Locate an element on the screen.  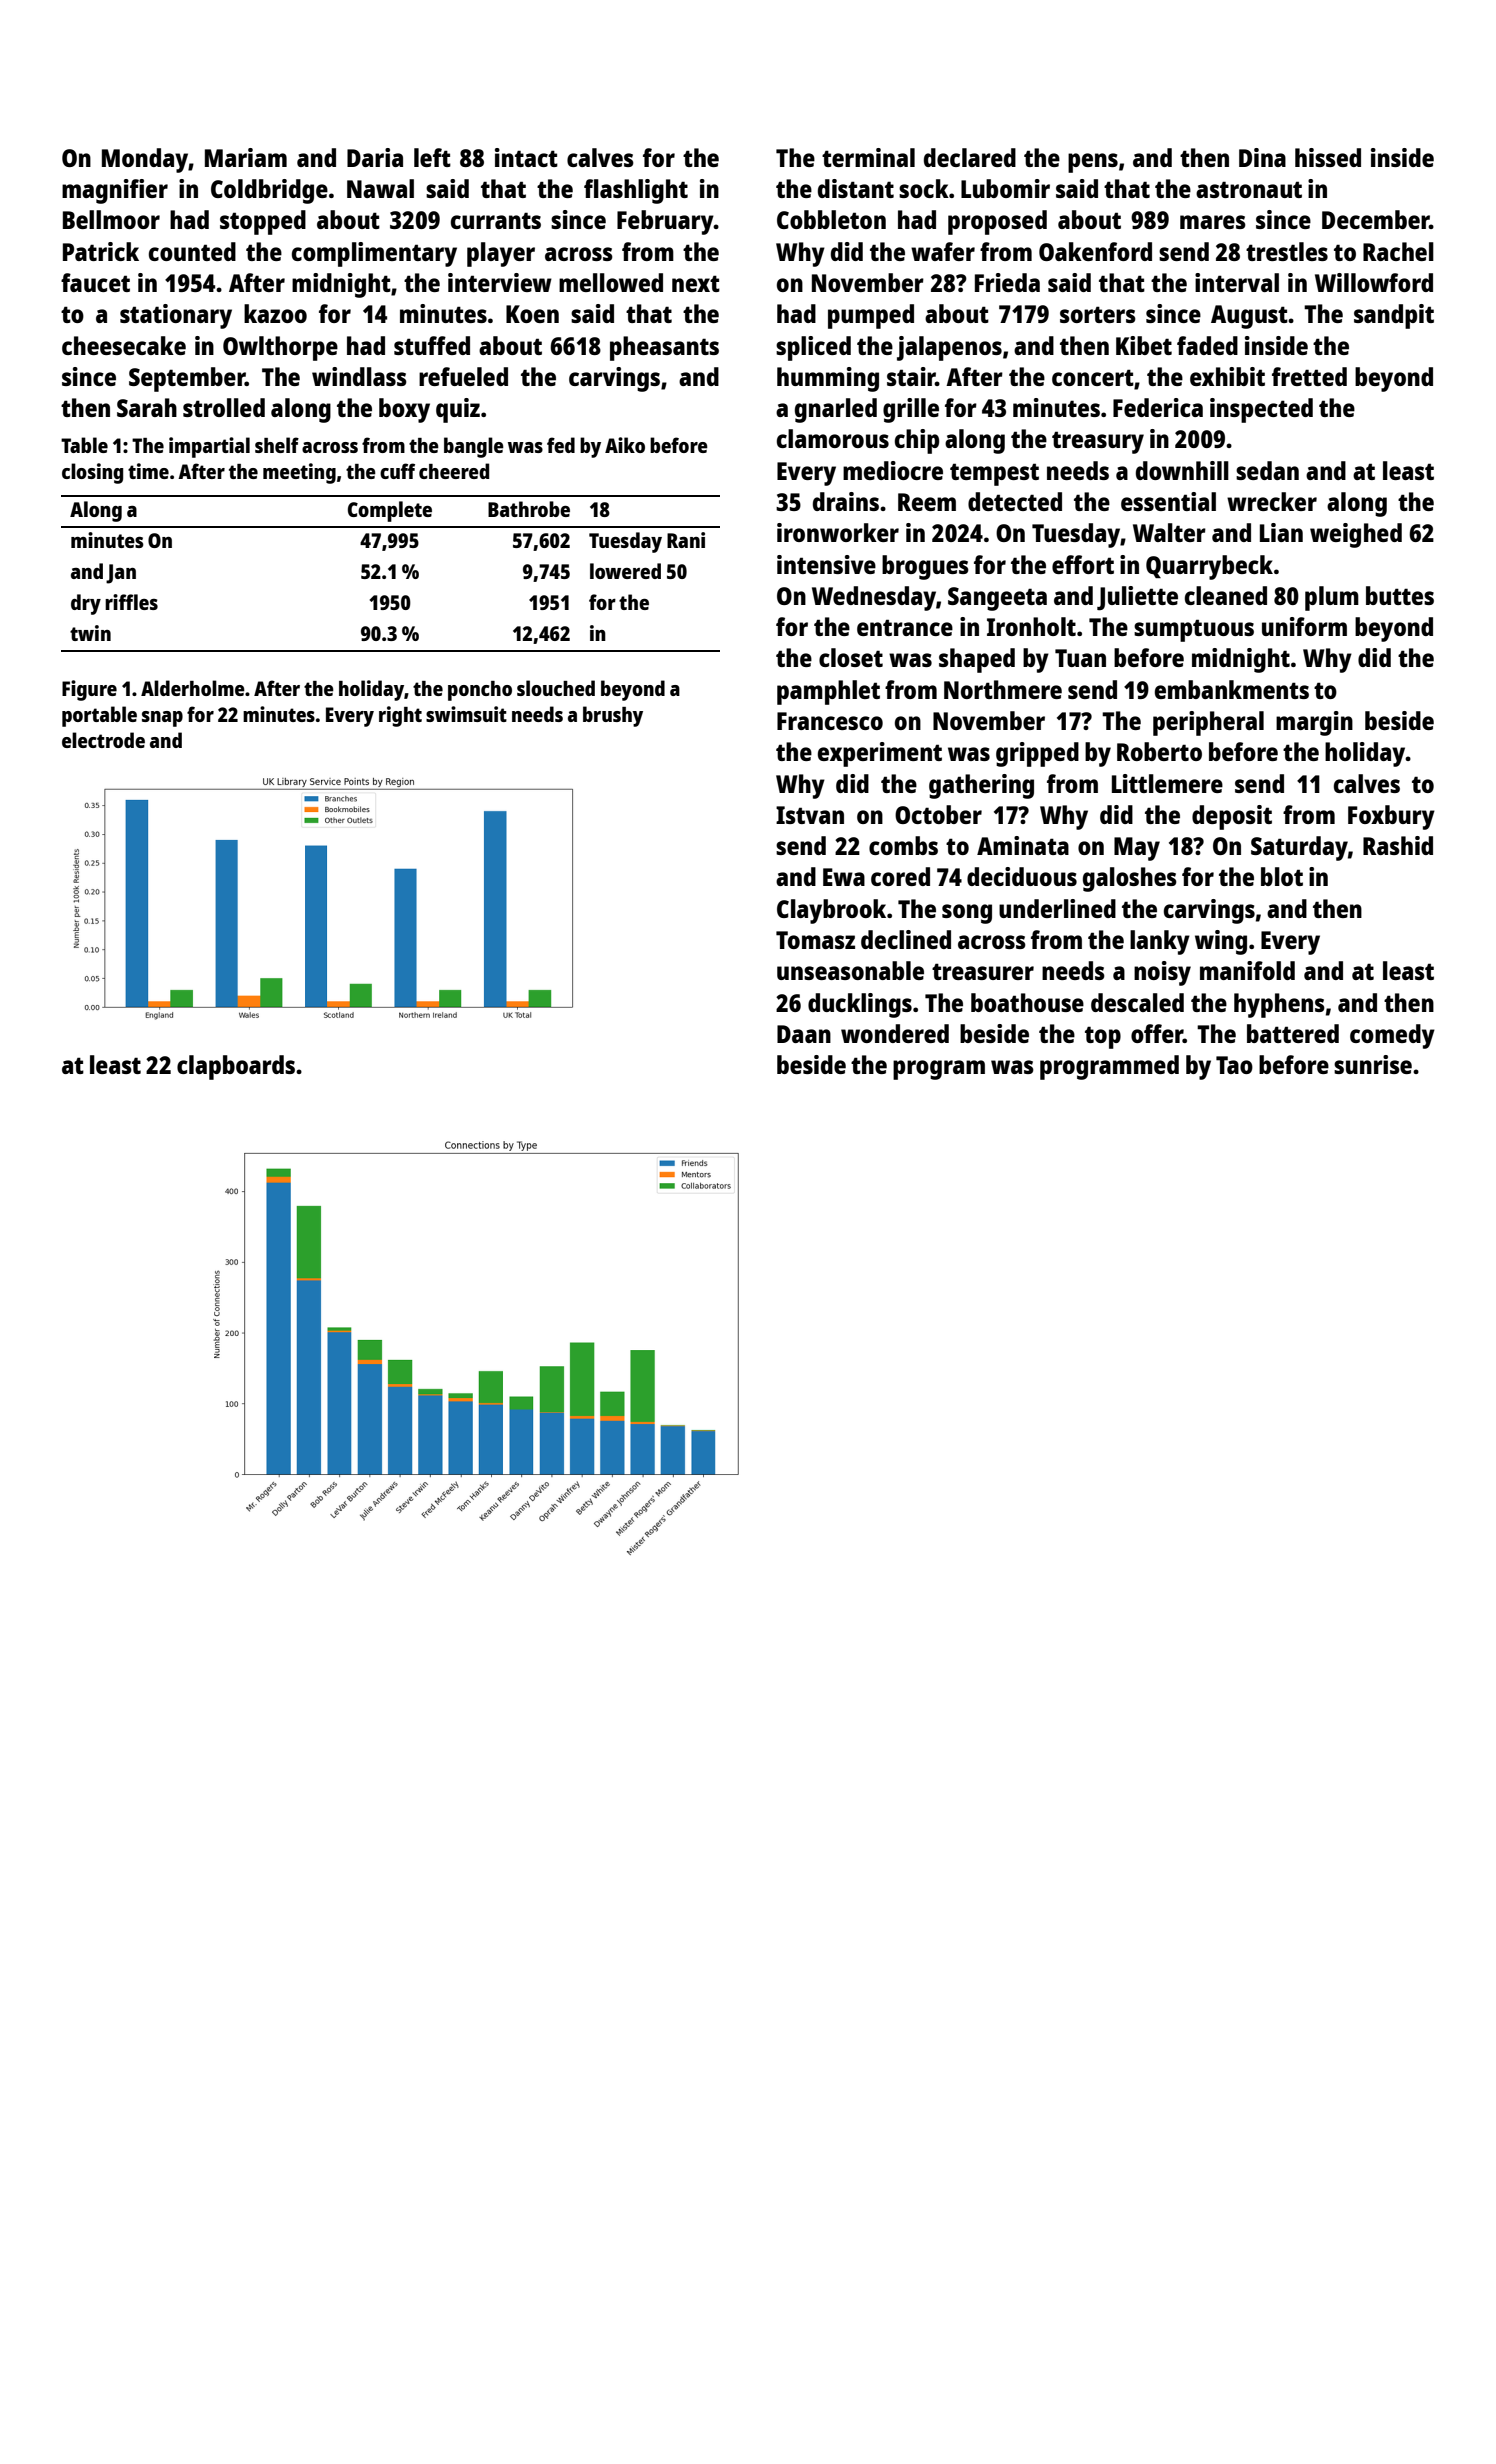
pens is located at coordinates (1093, 163).
